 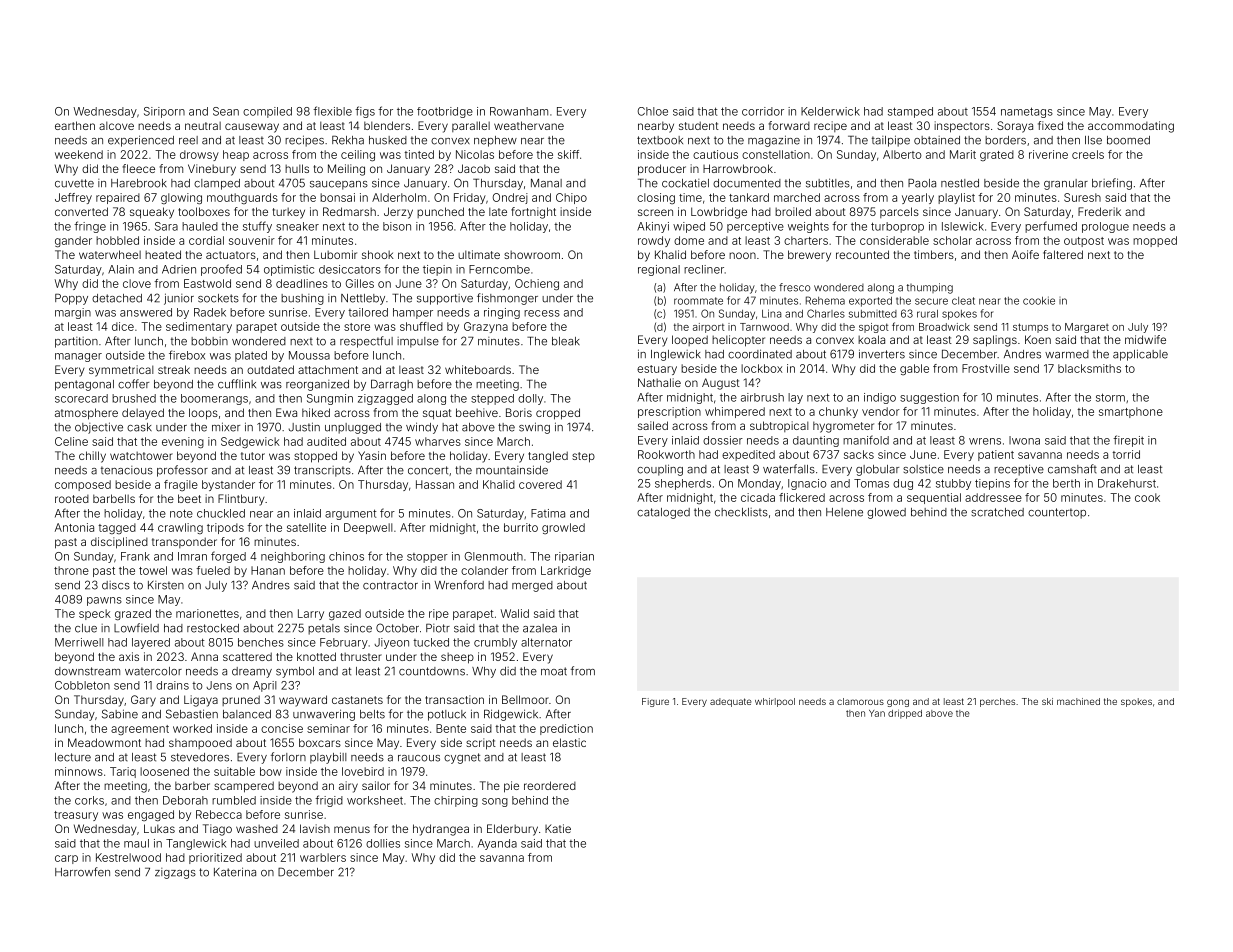 What do you see at coordinates (219, 814) in the screenshot?
I see `Rebecca` at bounding box center [219, 814].
